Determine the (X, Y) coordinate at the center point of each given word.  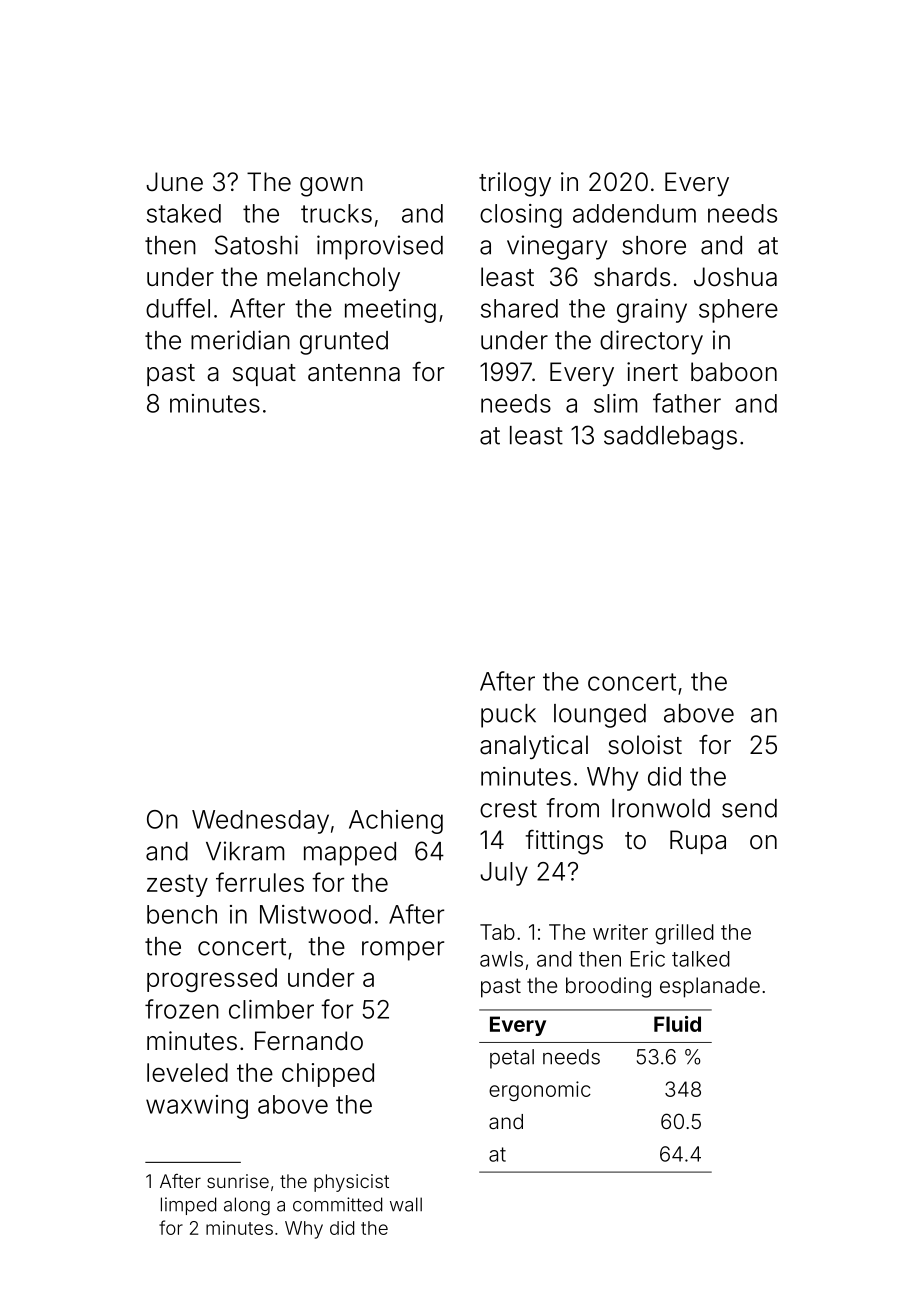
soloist (645, 745)
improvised (380, 247)
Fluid (677, 1024)
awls (501, 959)
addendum (634, 213)
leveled (187, 1072)
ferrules (260, 882)
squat (264, 375)
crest (508, 809)
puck (508, 716)
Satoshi (256, 245)
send (749, 808)
